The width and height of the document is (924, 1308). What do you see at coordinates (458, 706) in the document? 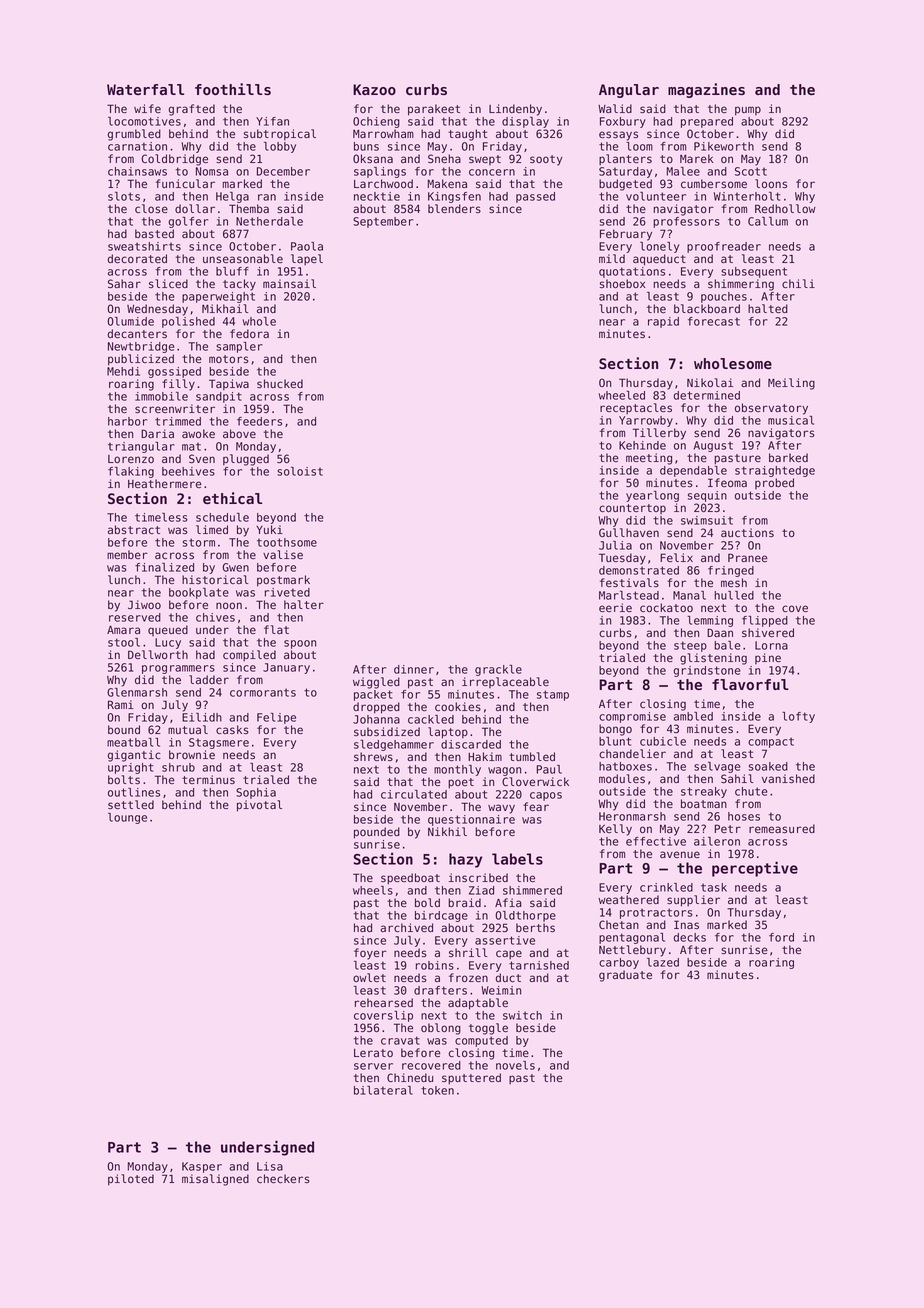
I see `cookies` at bounding box center [458, 706].
